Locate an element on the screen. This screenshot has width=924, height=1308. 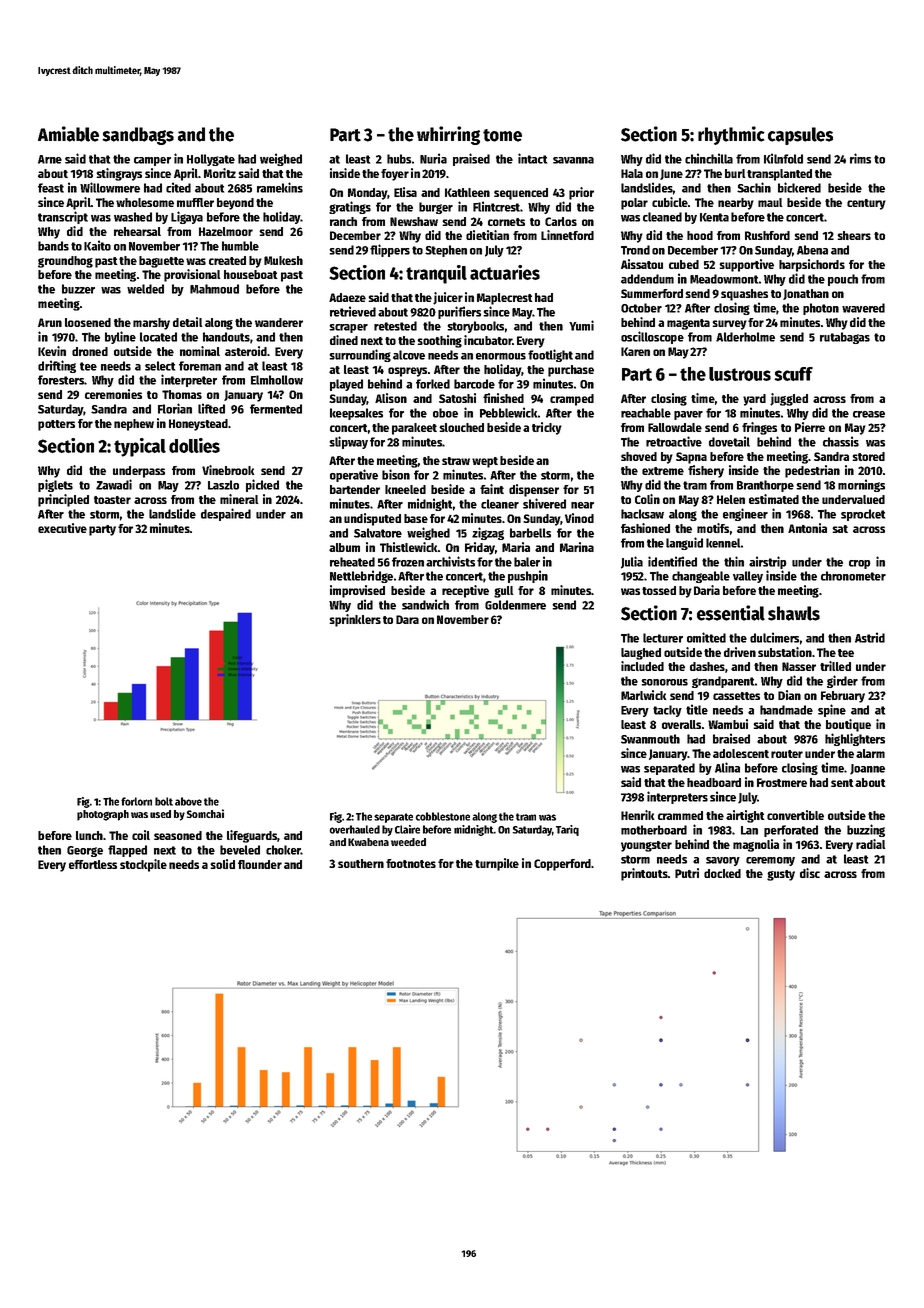
paver is located at coordinates (688, 415).
